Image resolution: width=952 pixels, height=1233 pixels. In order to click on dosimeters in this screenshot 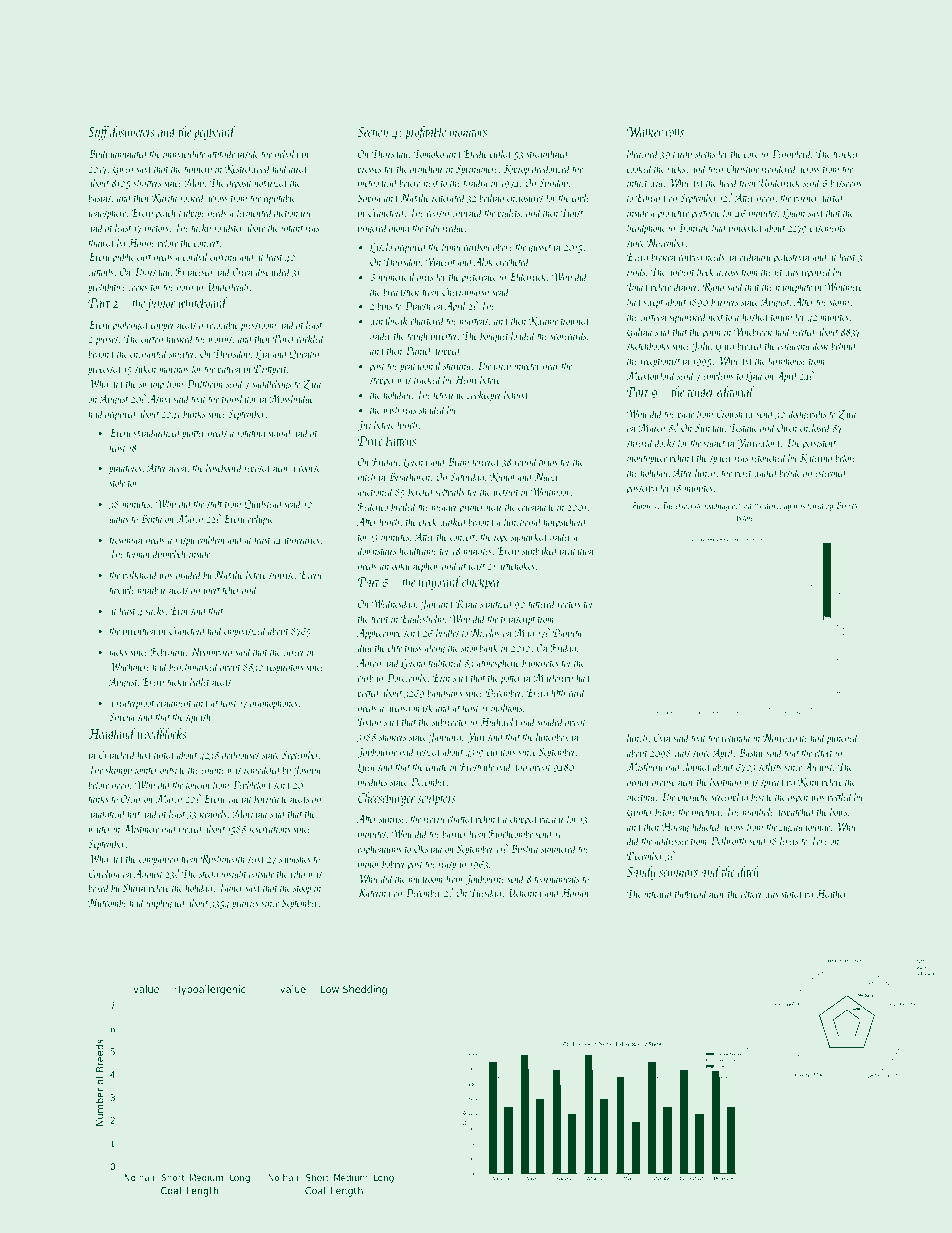, I will do `click(132, 131)`.
